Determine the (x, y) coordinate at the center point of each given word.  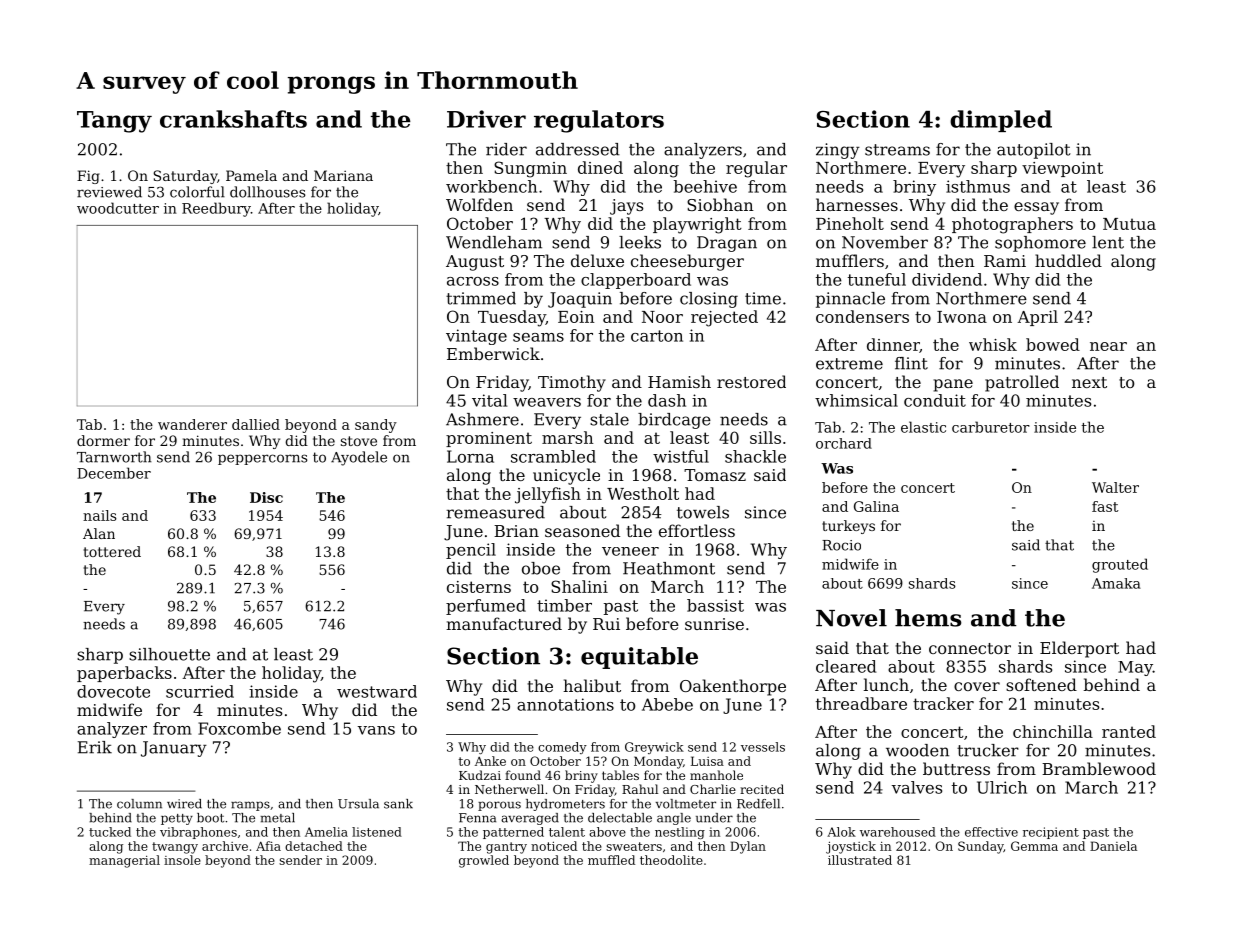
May (1135, 668)
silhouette (169, 654)
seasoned (582, 530)
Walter (1115, 487)
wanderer (192, 424)
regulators (599, 121)
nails (100, 515)
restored (751, 381)
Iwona (962, 317)
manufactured (504, 623)
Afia (268, 846)
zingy (838, 151)
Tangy (114, 122)
